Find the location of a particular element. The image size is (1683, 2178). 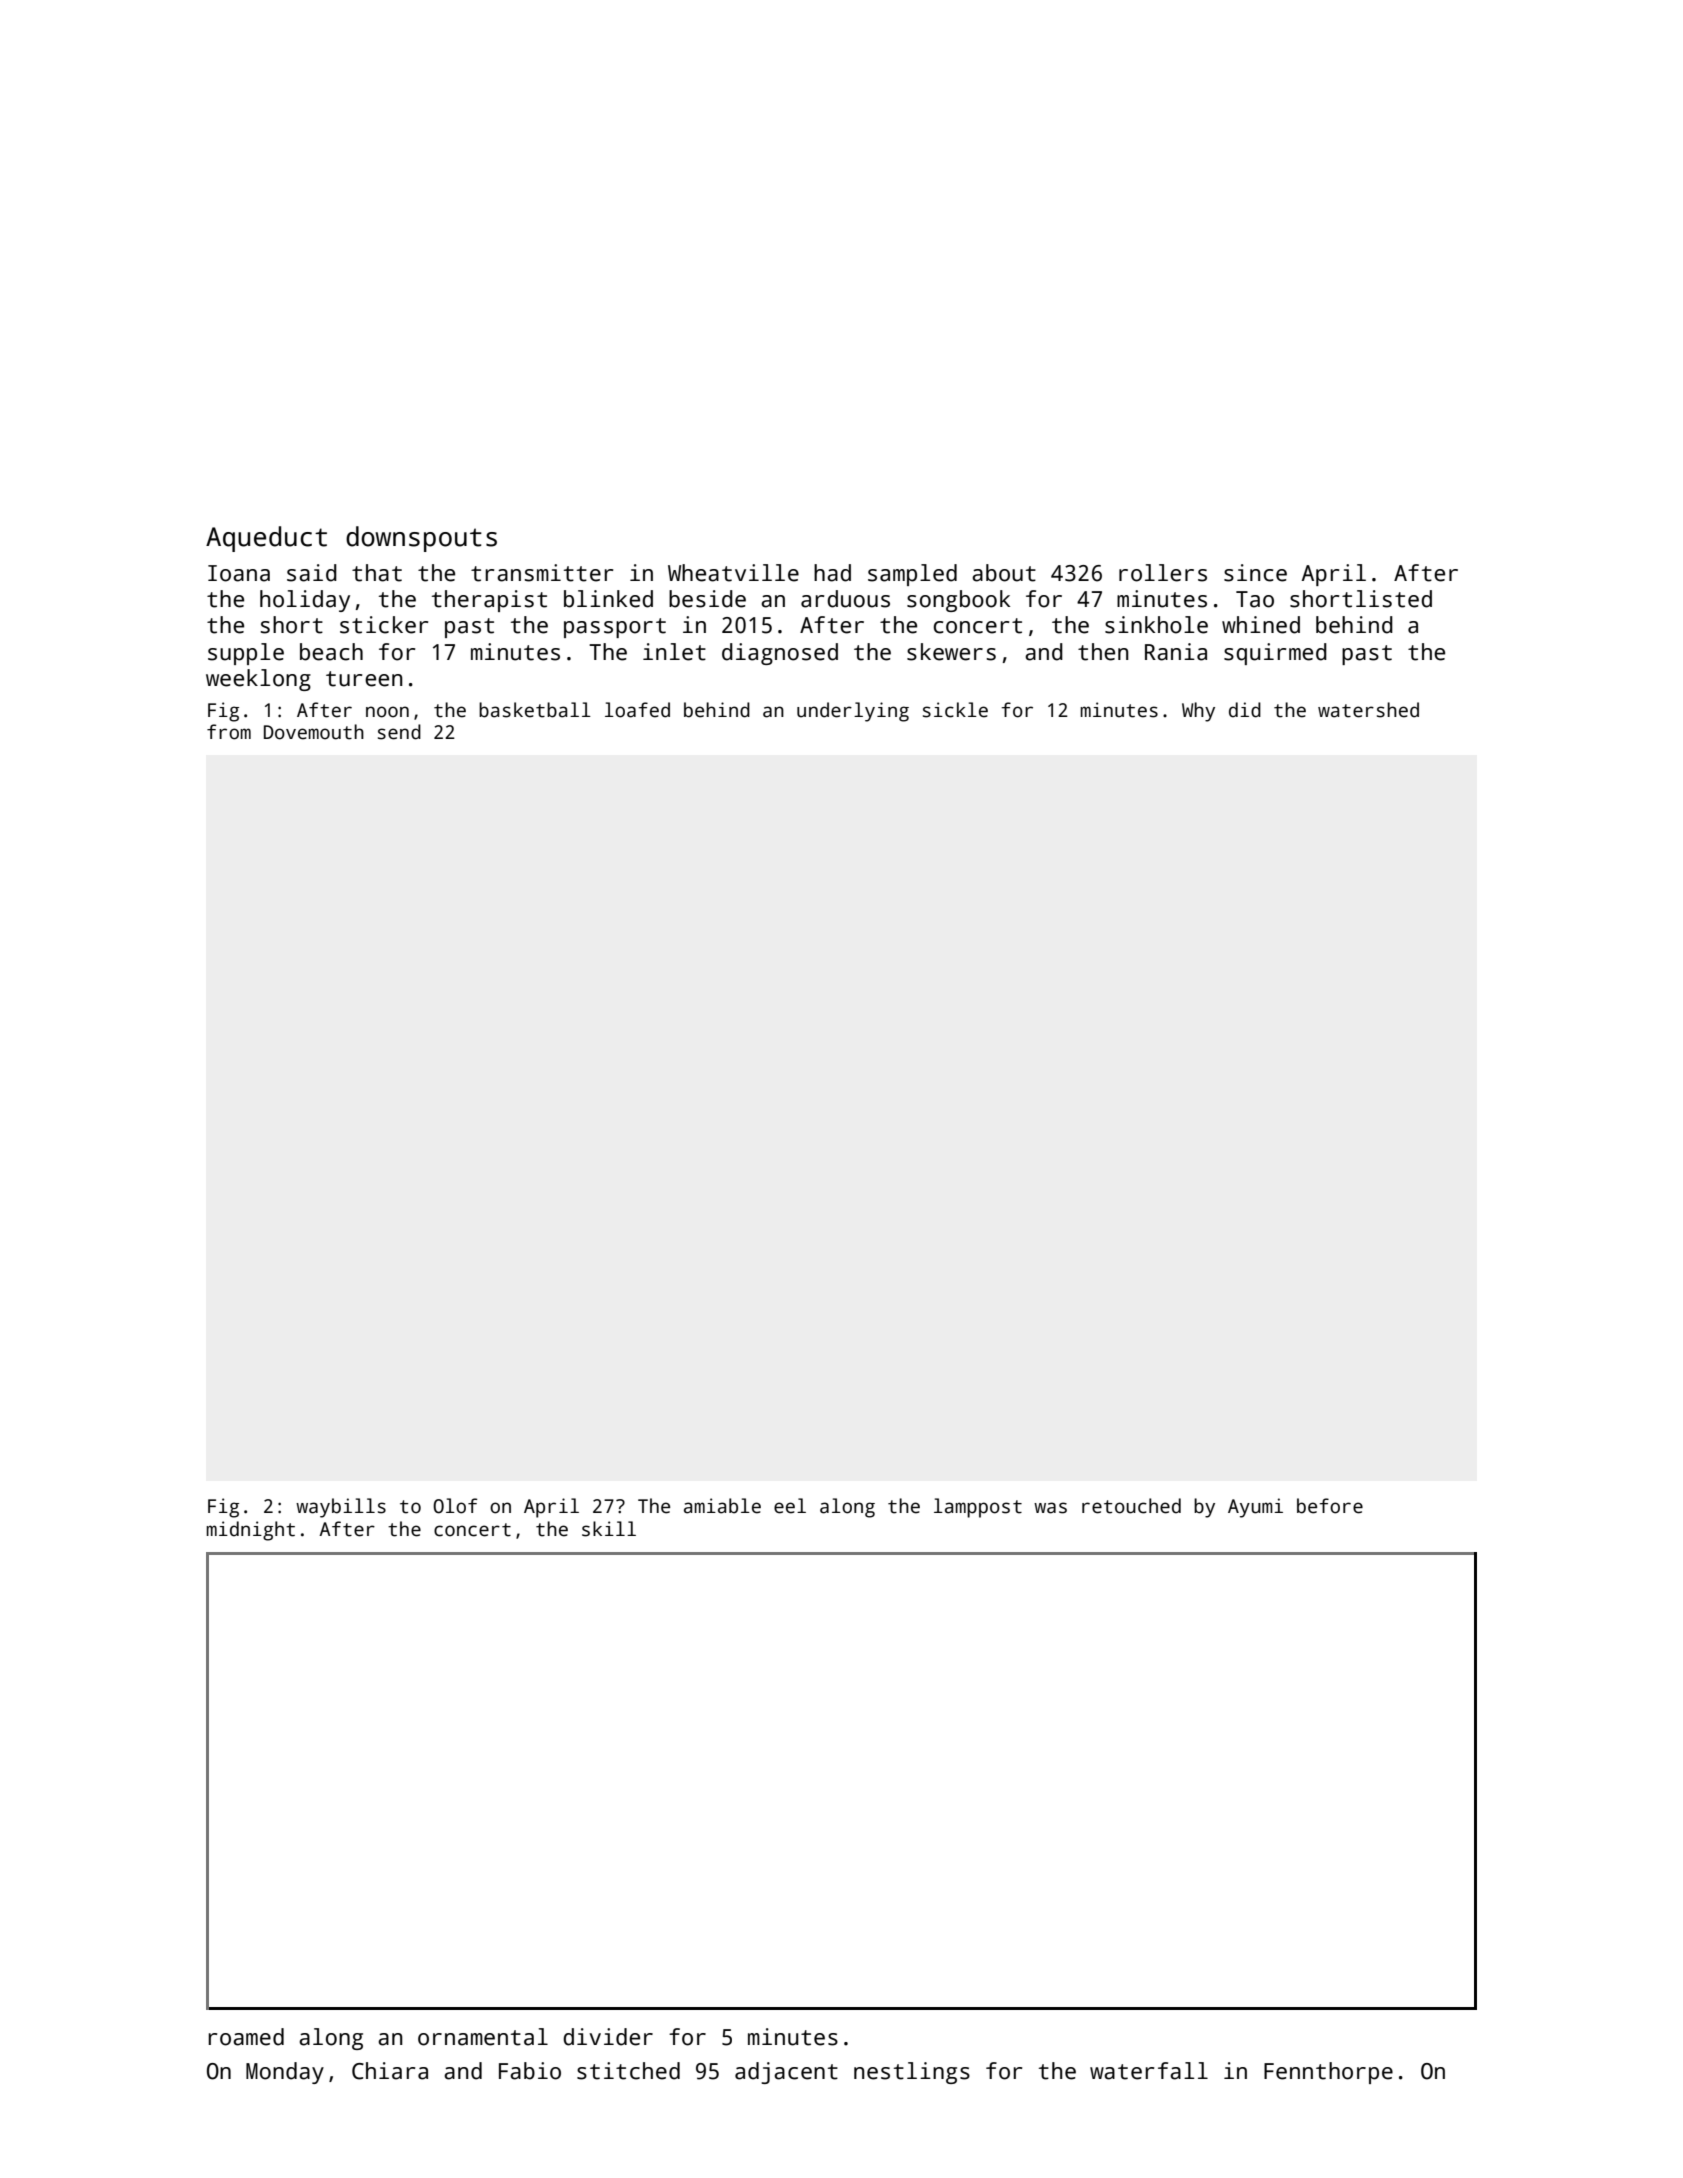

midnight is located at coordinates (250, 1531).
